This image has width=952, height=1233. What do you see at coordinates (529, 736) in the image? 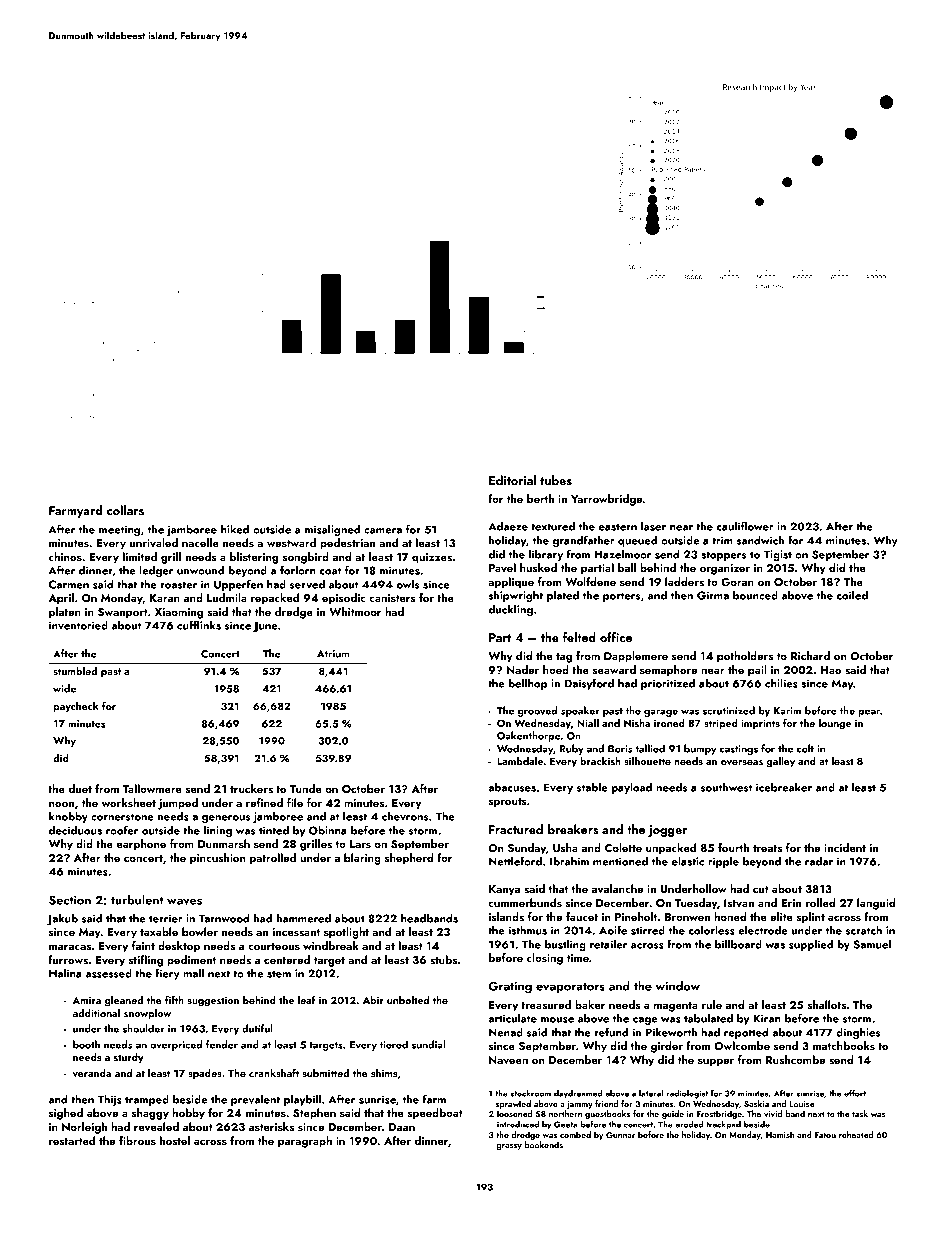
I see `Oakenthorpe` at bounding box center [529, 736].
